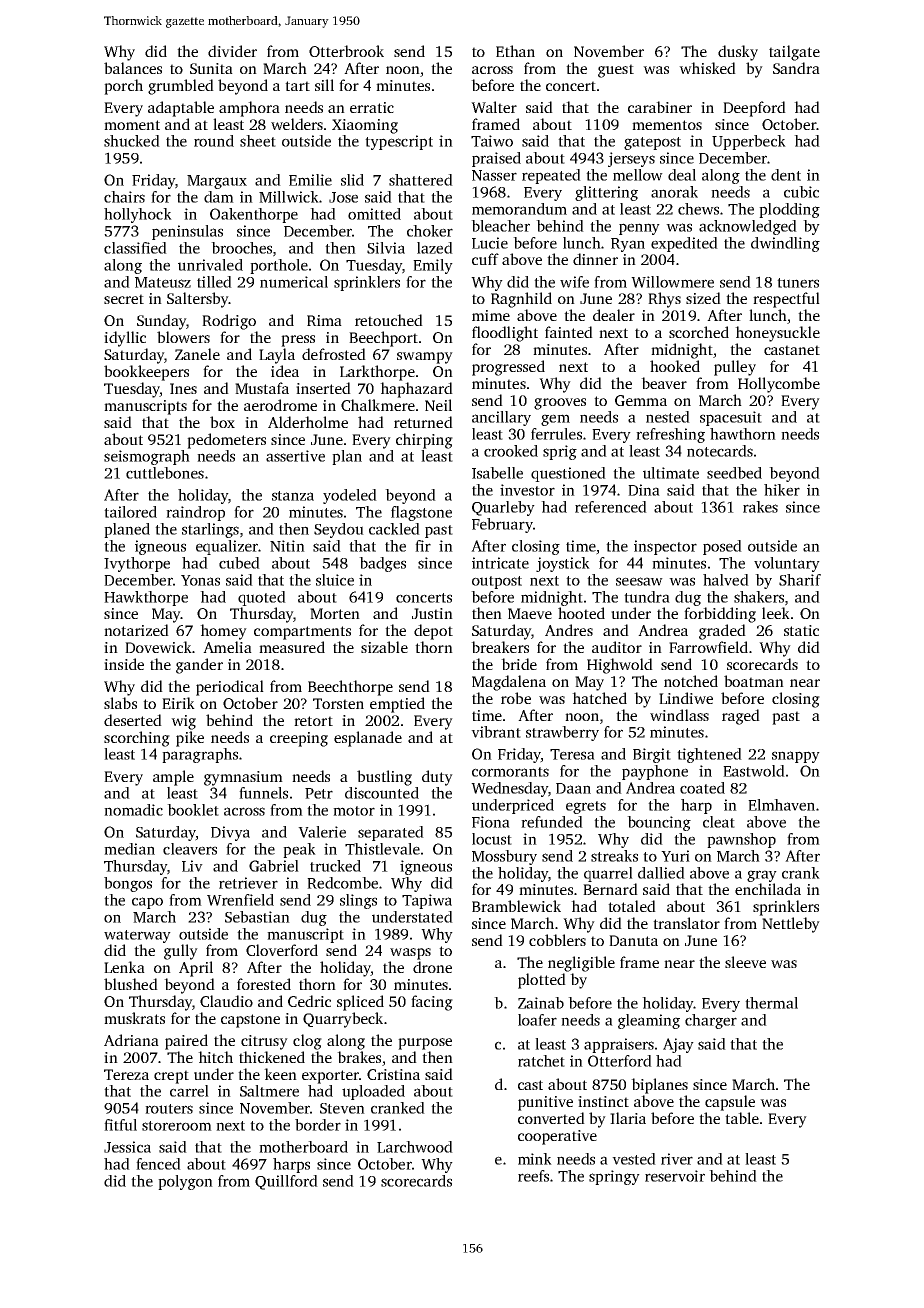 The height and width of the document is (1308, 924). What do you see at coordinates (433, 266) in the document?
I see `Emily` at bounding box center [433, 266].
